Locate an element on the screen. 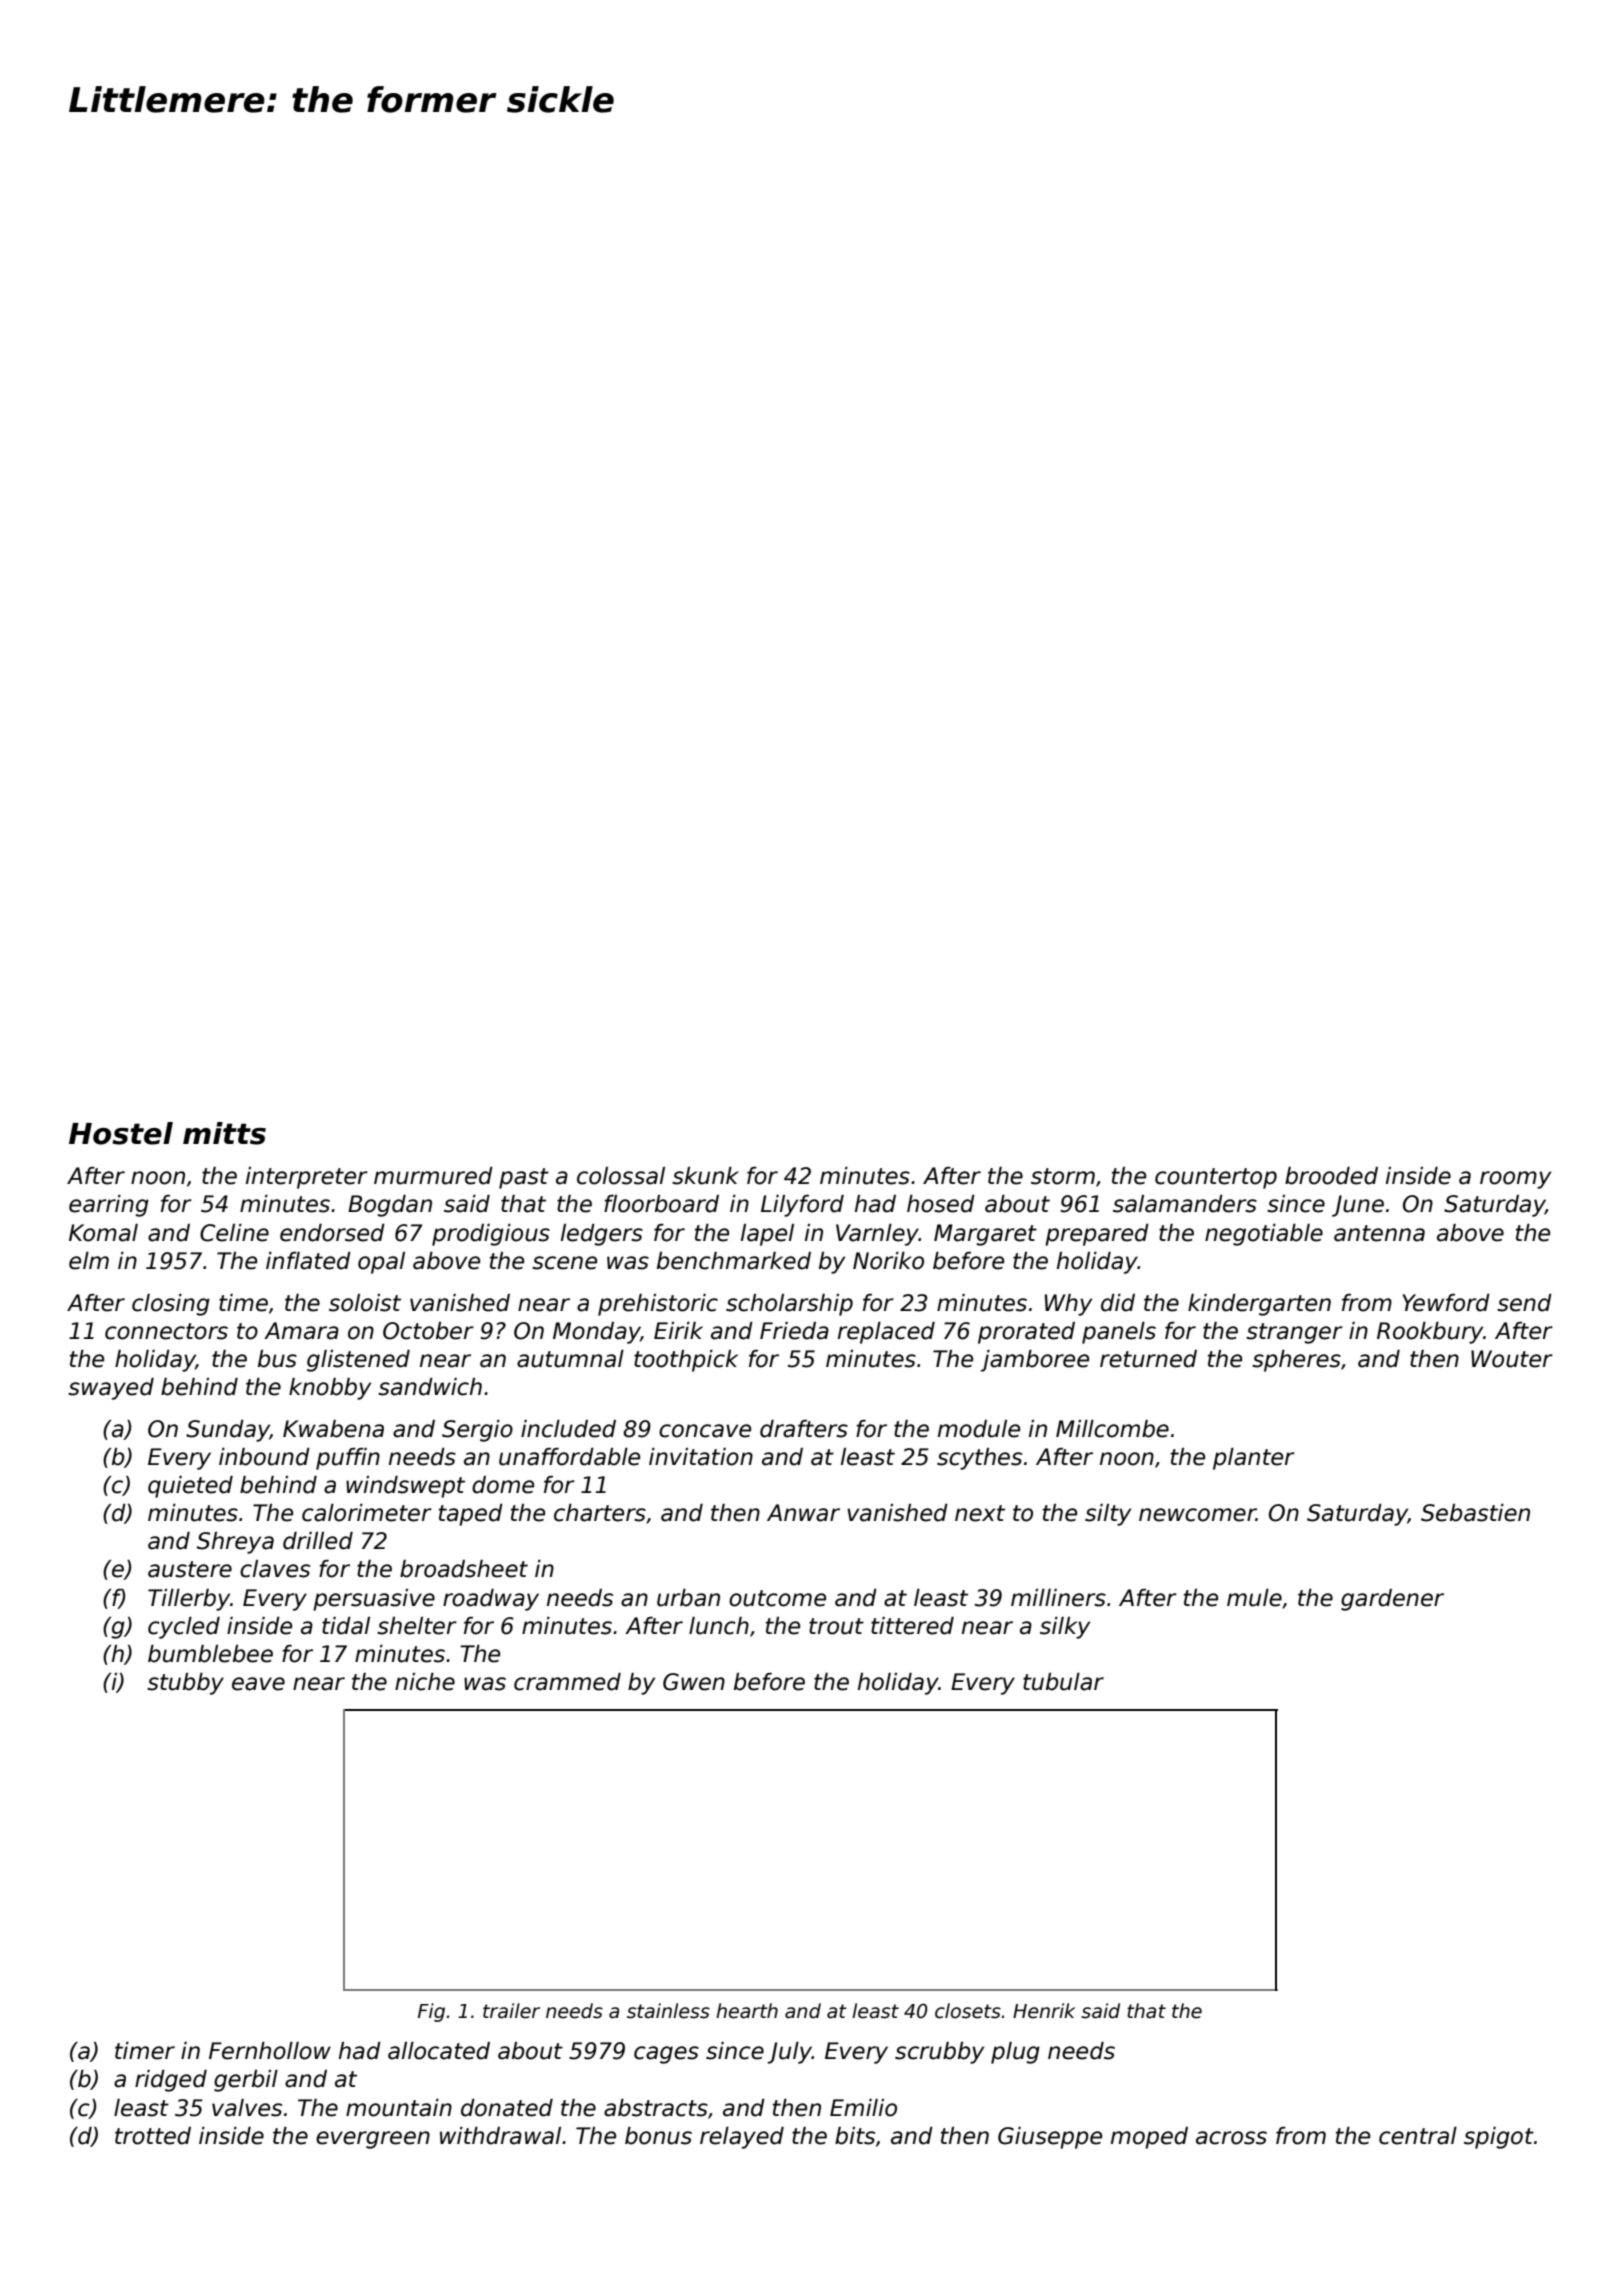 The image size is (1620, 2292). allocated is located at coordinates (439, 2051).
